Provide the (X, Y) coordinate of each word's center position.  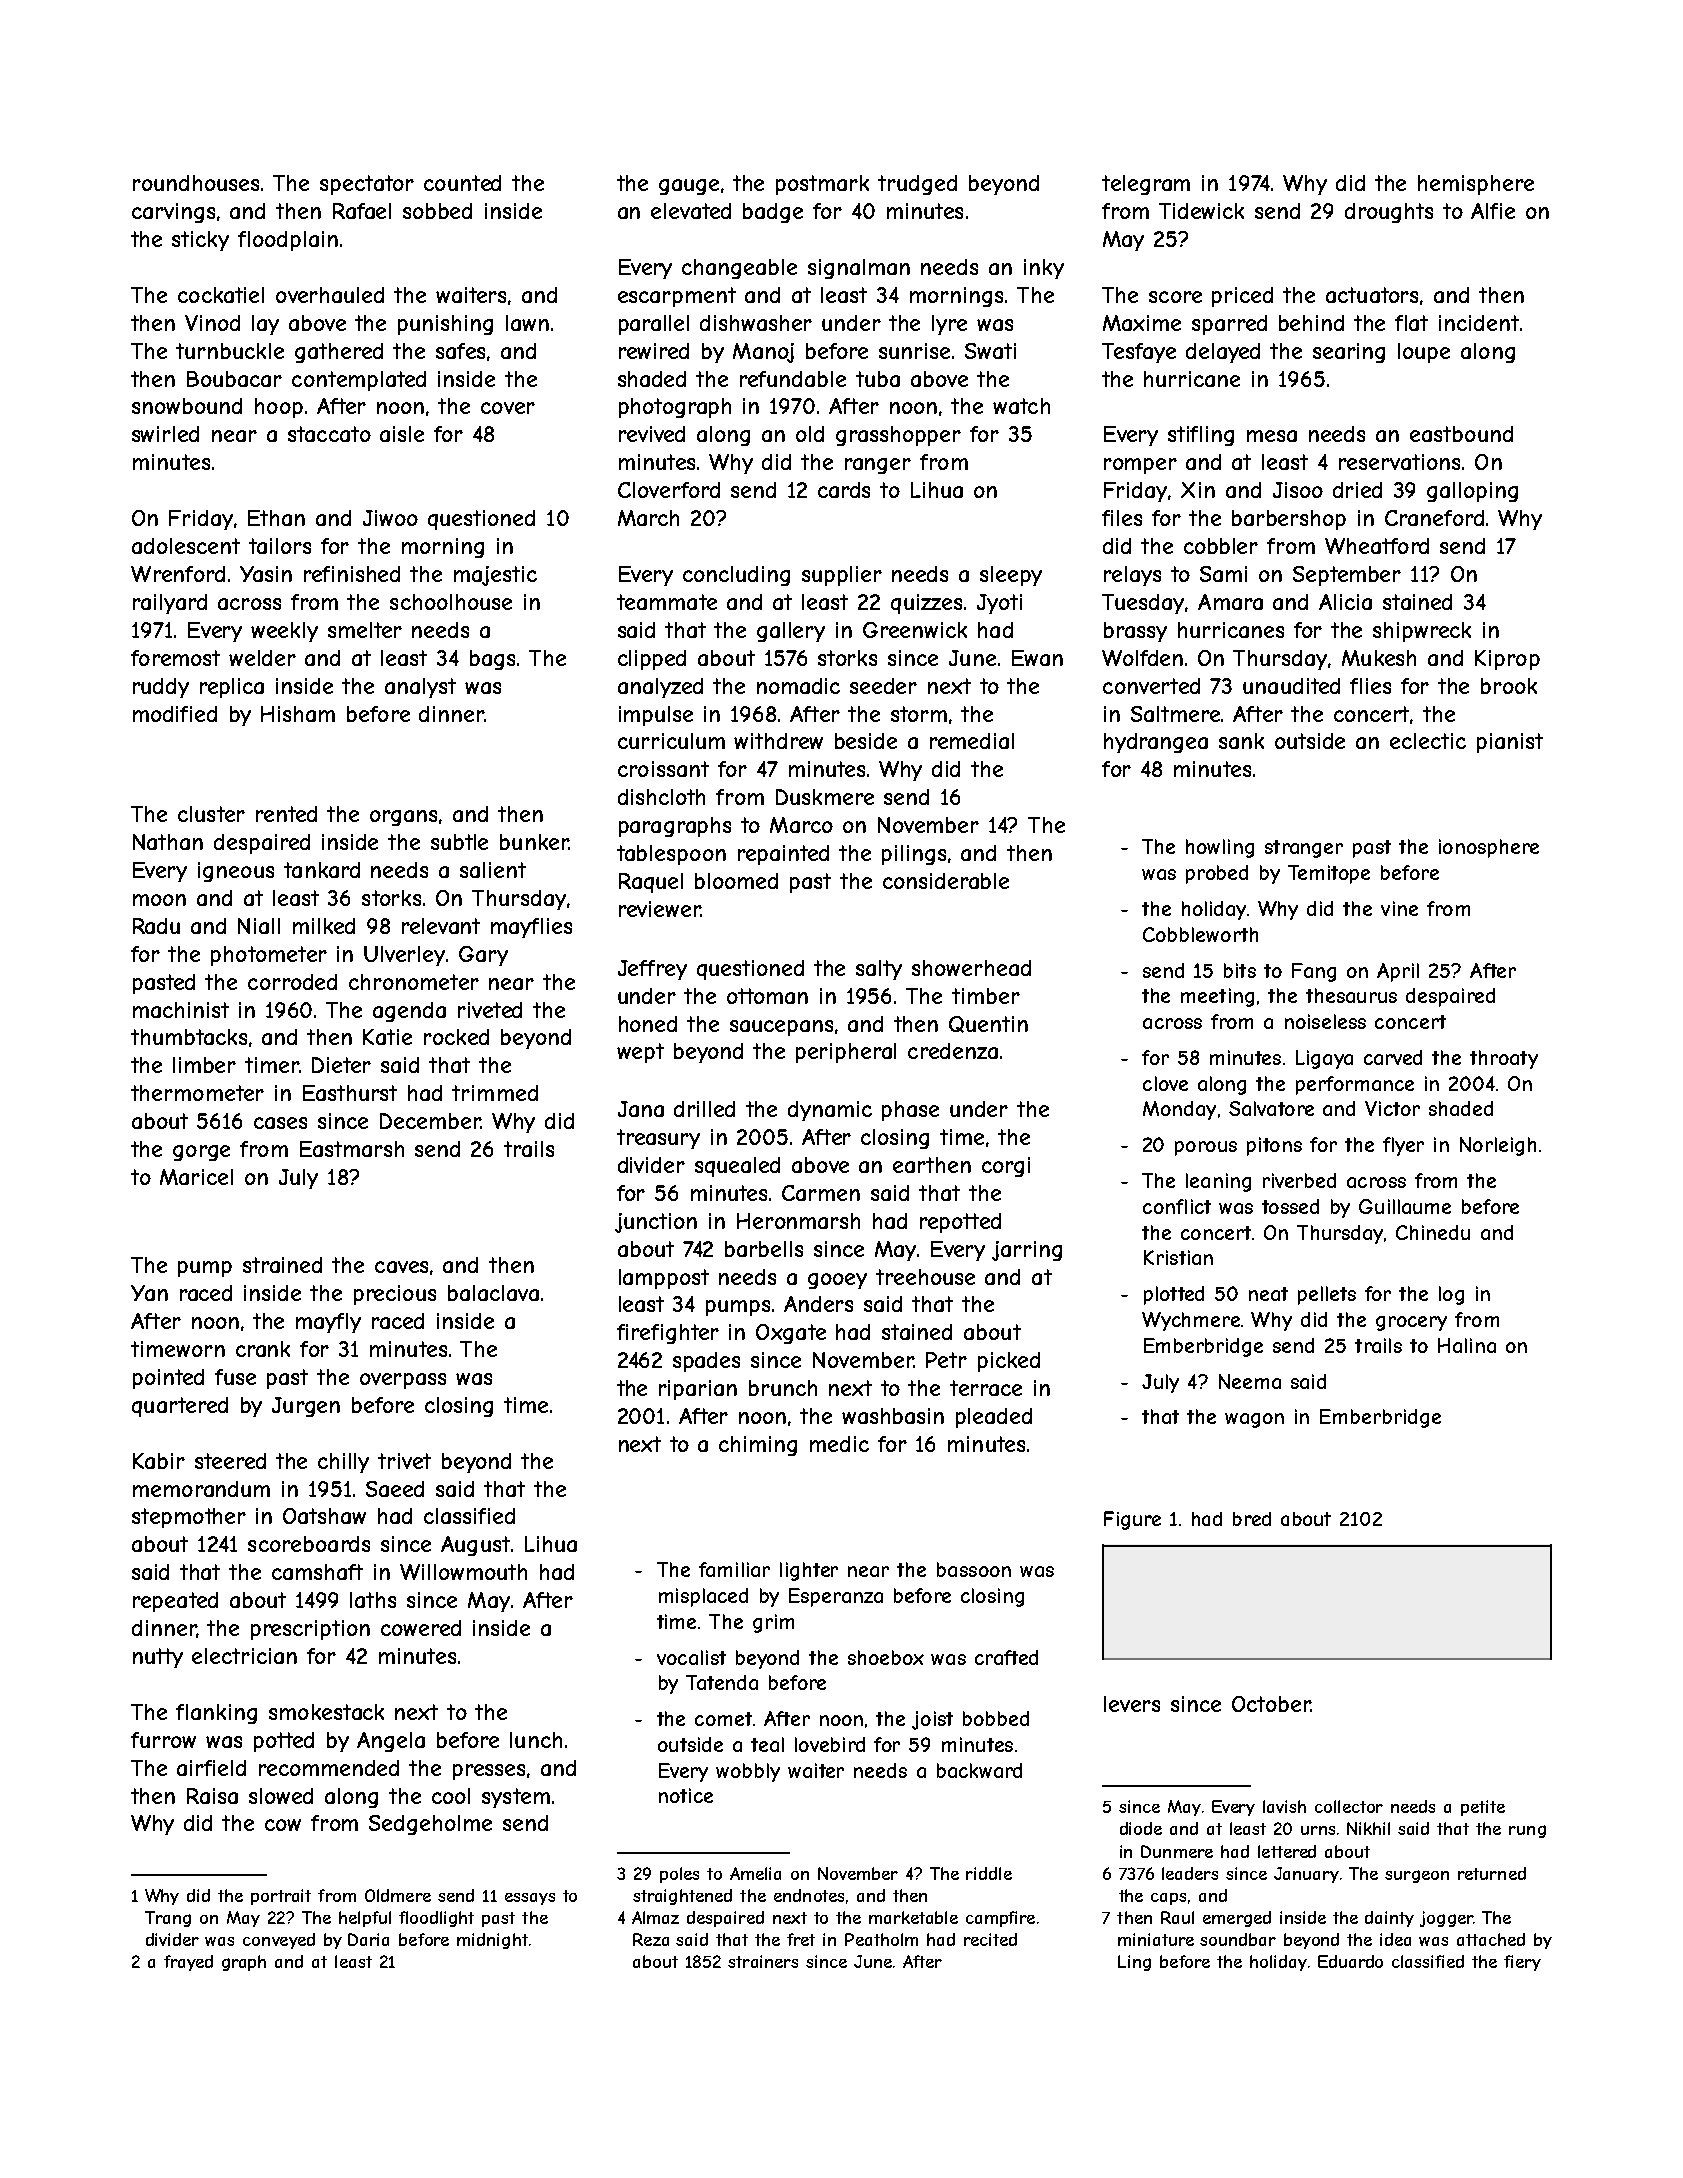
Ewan (1037, 658)
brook (1509, 686)
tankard (322, 870)
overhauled (330, 295)
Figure (1132, 1520)
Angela (391, 1742)
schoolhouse (451, 602)
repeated (175, 1602)
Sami (1223, 574)
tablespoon (671, 855)
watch (1021, 406)
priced (1242, 297)
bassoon (974, 1569)
